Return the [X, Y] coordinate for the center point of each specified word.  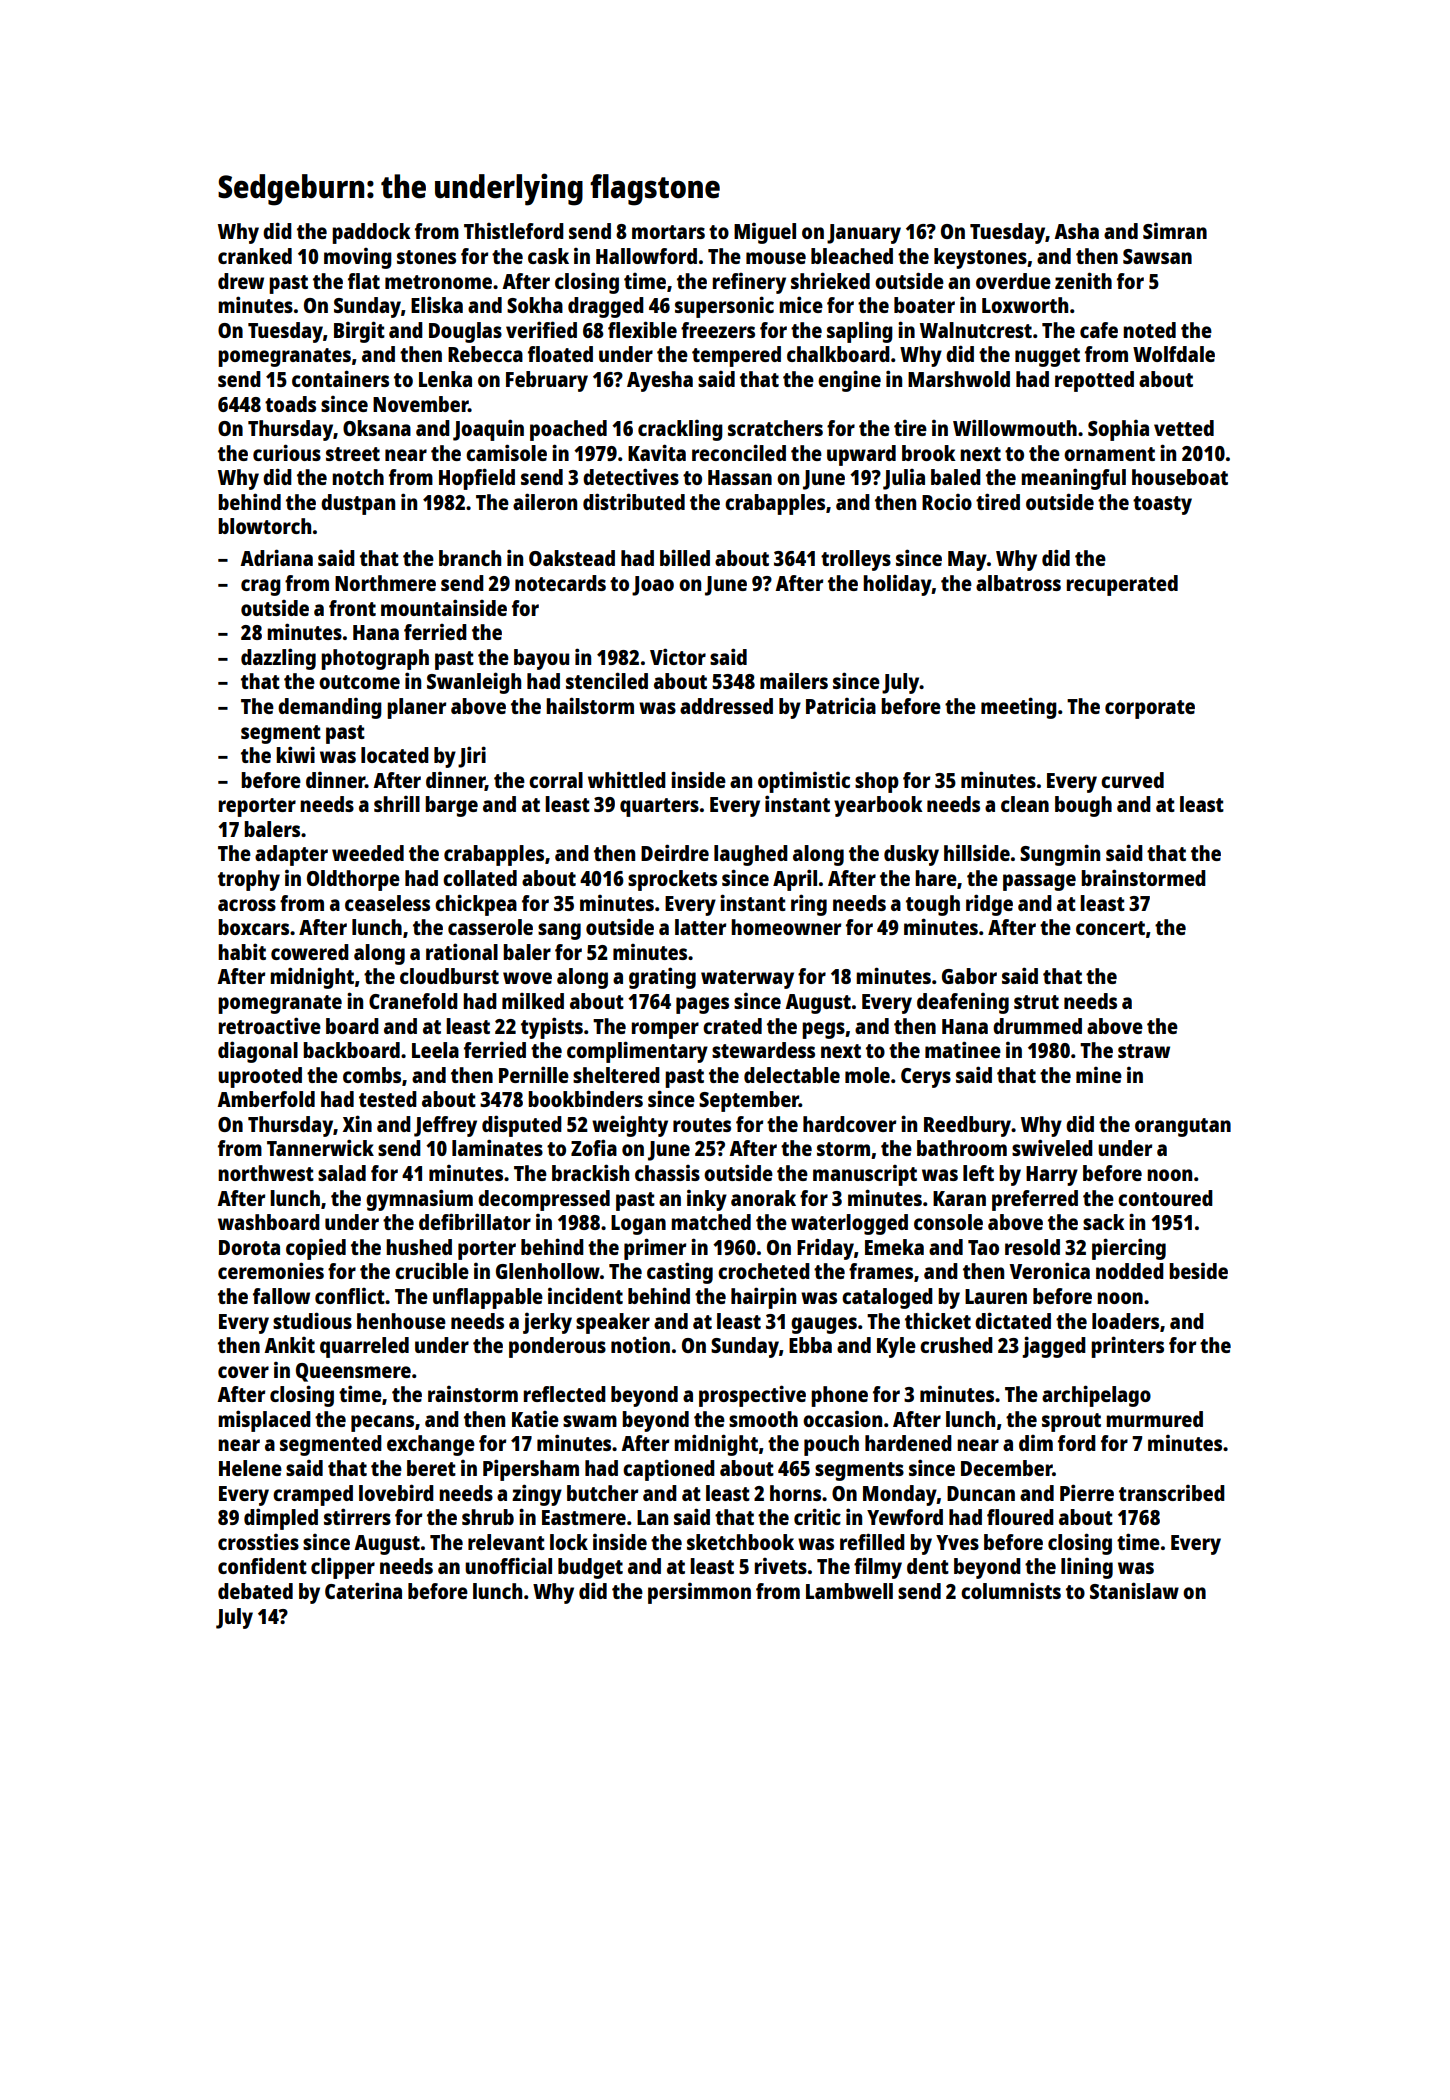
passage [1039, 882]
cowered [310, 952]
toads [290, 404]
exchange [431, 1445]
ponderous [557, 1347]
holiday [897, 585]
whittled [627, 780]
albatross [1018, 583]
